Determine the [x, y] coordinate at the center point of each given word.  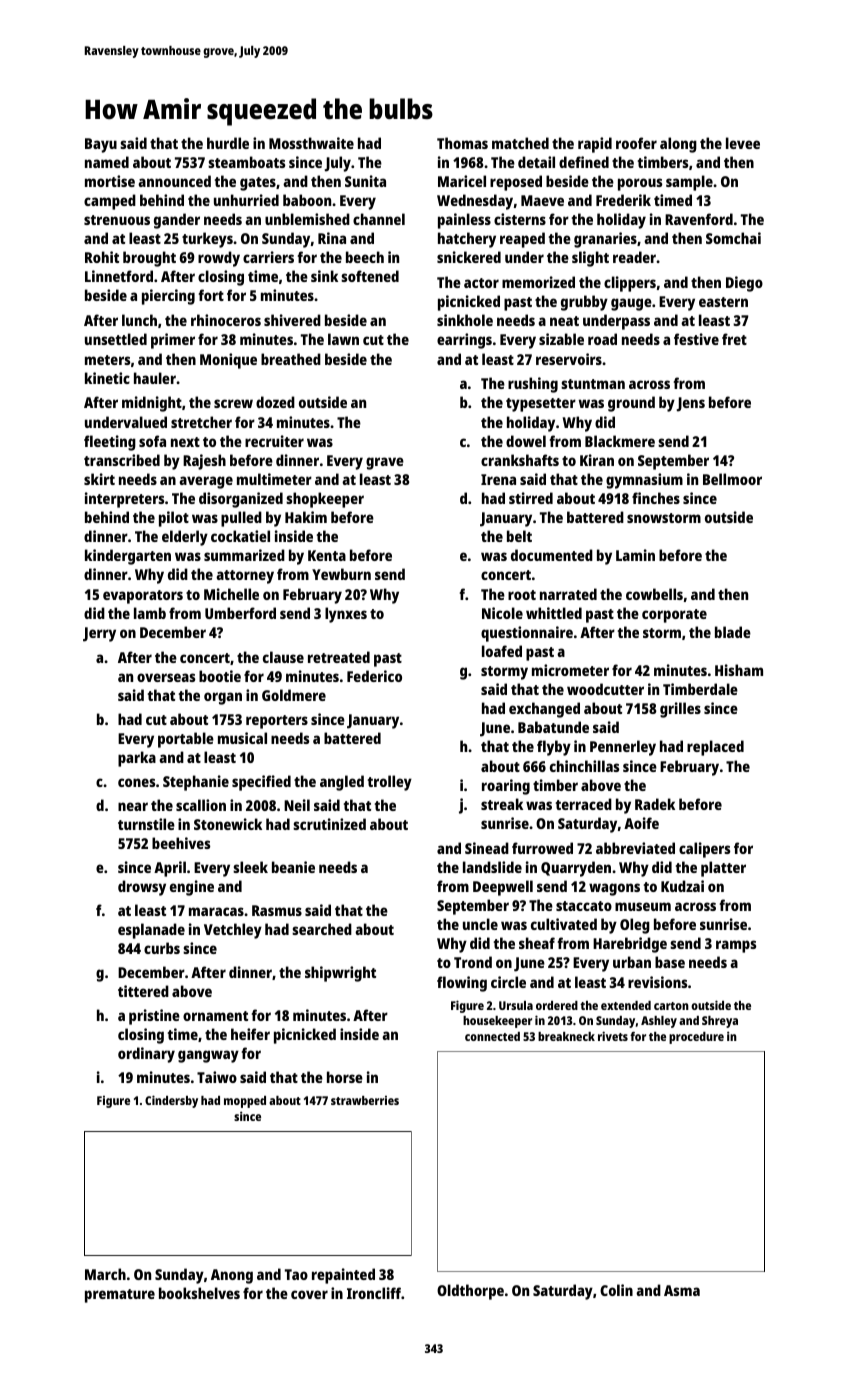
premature [120, 1296]
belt [519, 536]
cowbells [654, 594]
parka [137, 759]
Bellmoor [732, 479]
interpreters [124, 500]
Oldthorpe [470, 1292]
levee [743, 143]
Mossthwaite [311, 143]
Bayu [101, 145]
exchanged [544, 710]
